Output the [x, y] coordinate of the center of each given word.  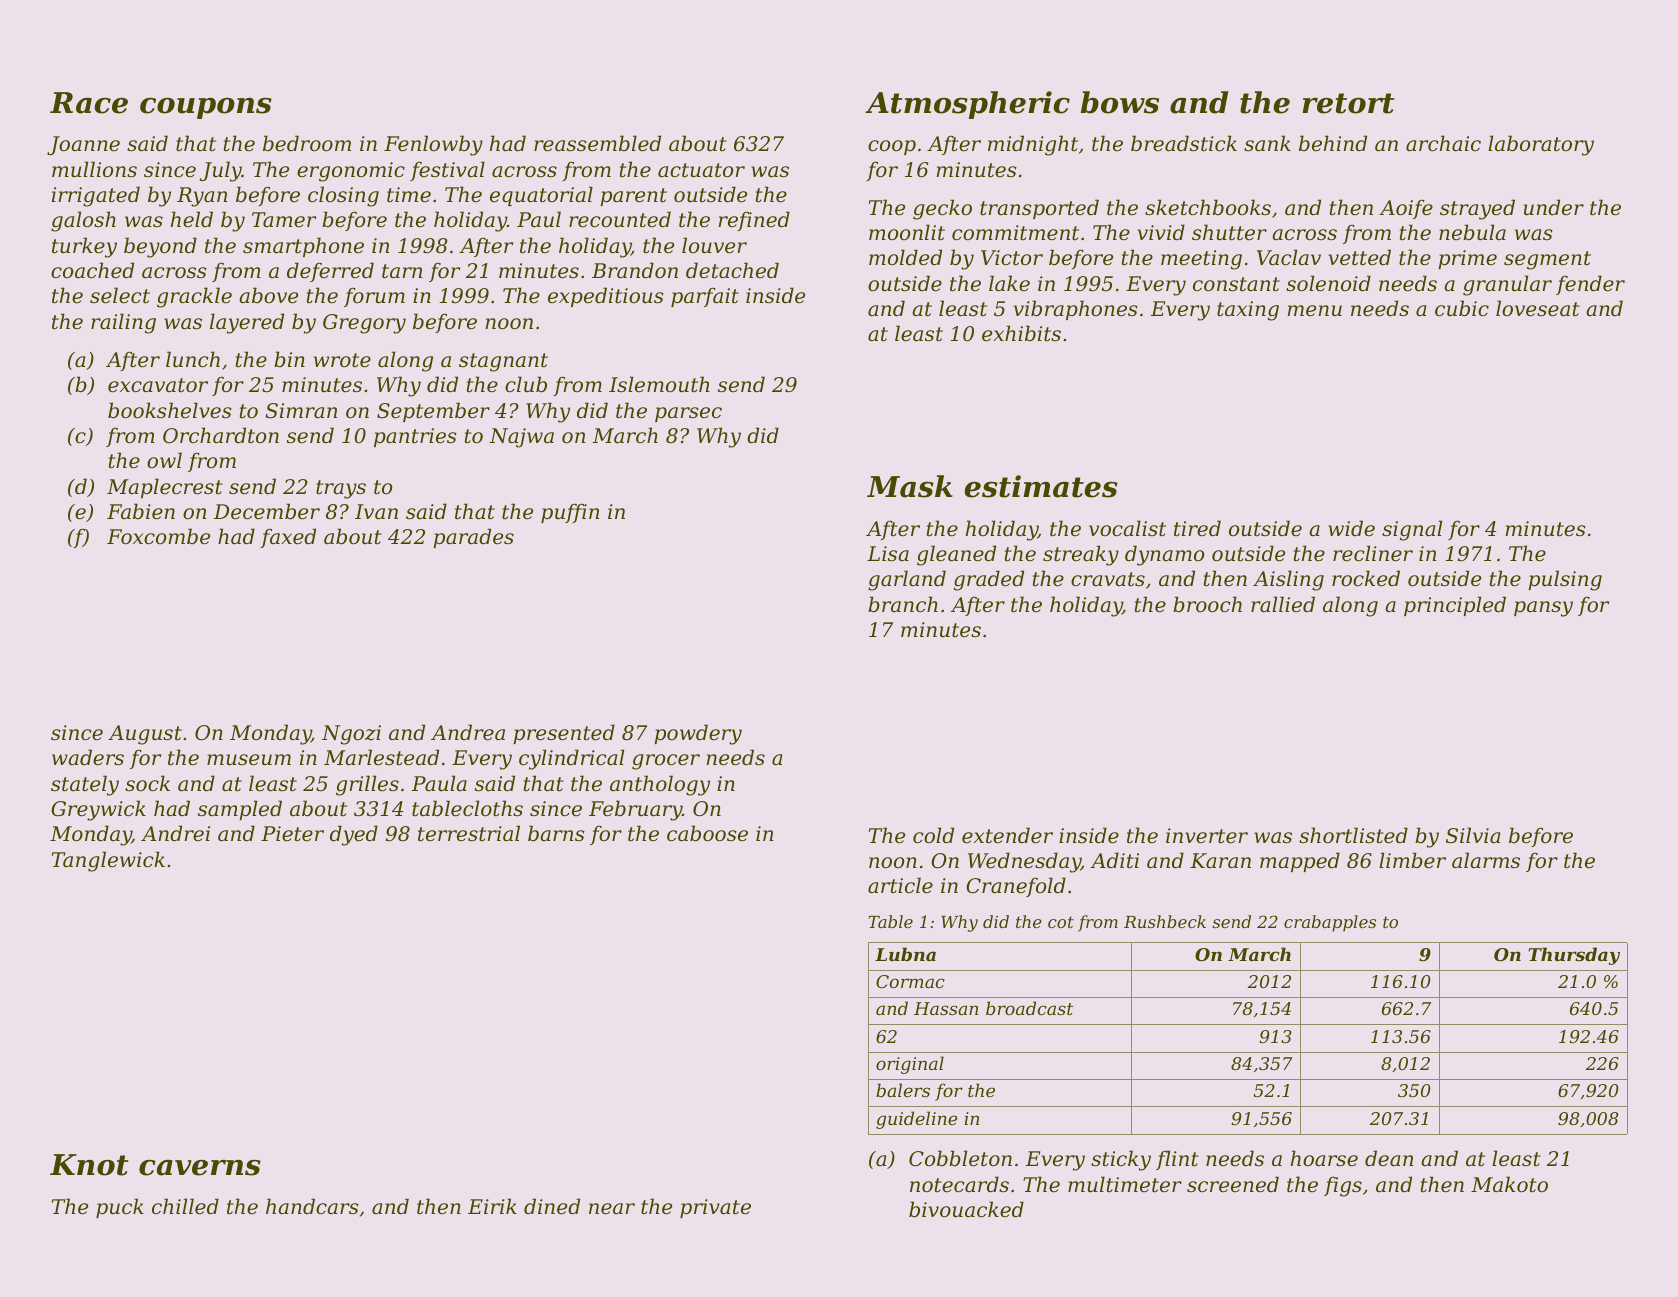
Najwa [521, 438]
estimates [1041, 486]
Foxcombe [158, 536]
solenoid [1328, 283]
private [715, 1208]
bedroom [307, 143]
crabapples [1330, 923]
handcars [312, 1206]
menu [1315, 311]
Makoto [1509, 1184]
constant [1236, 284]
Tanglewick [108, 861]
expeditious [606, 297]
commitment [1015, 233]
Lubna [905, 954]
